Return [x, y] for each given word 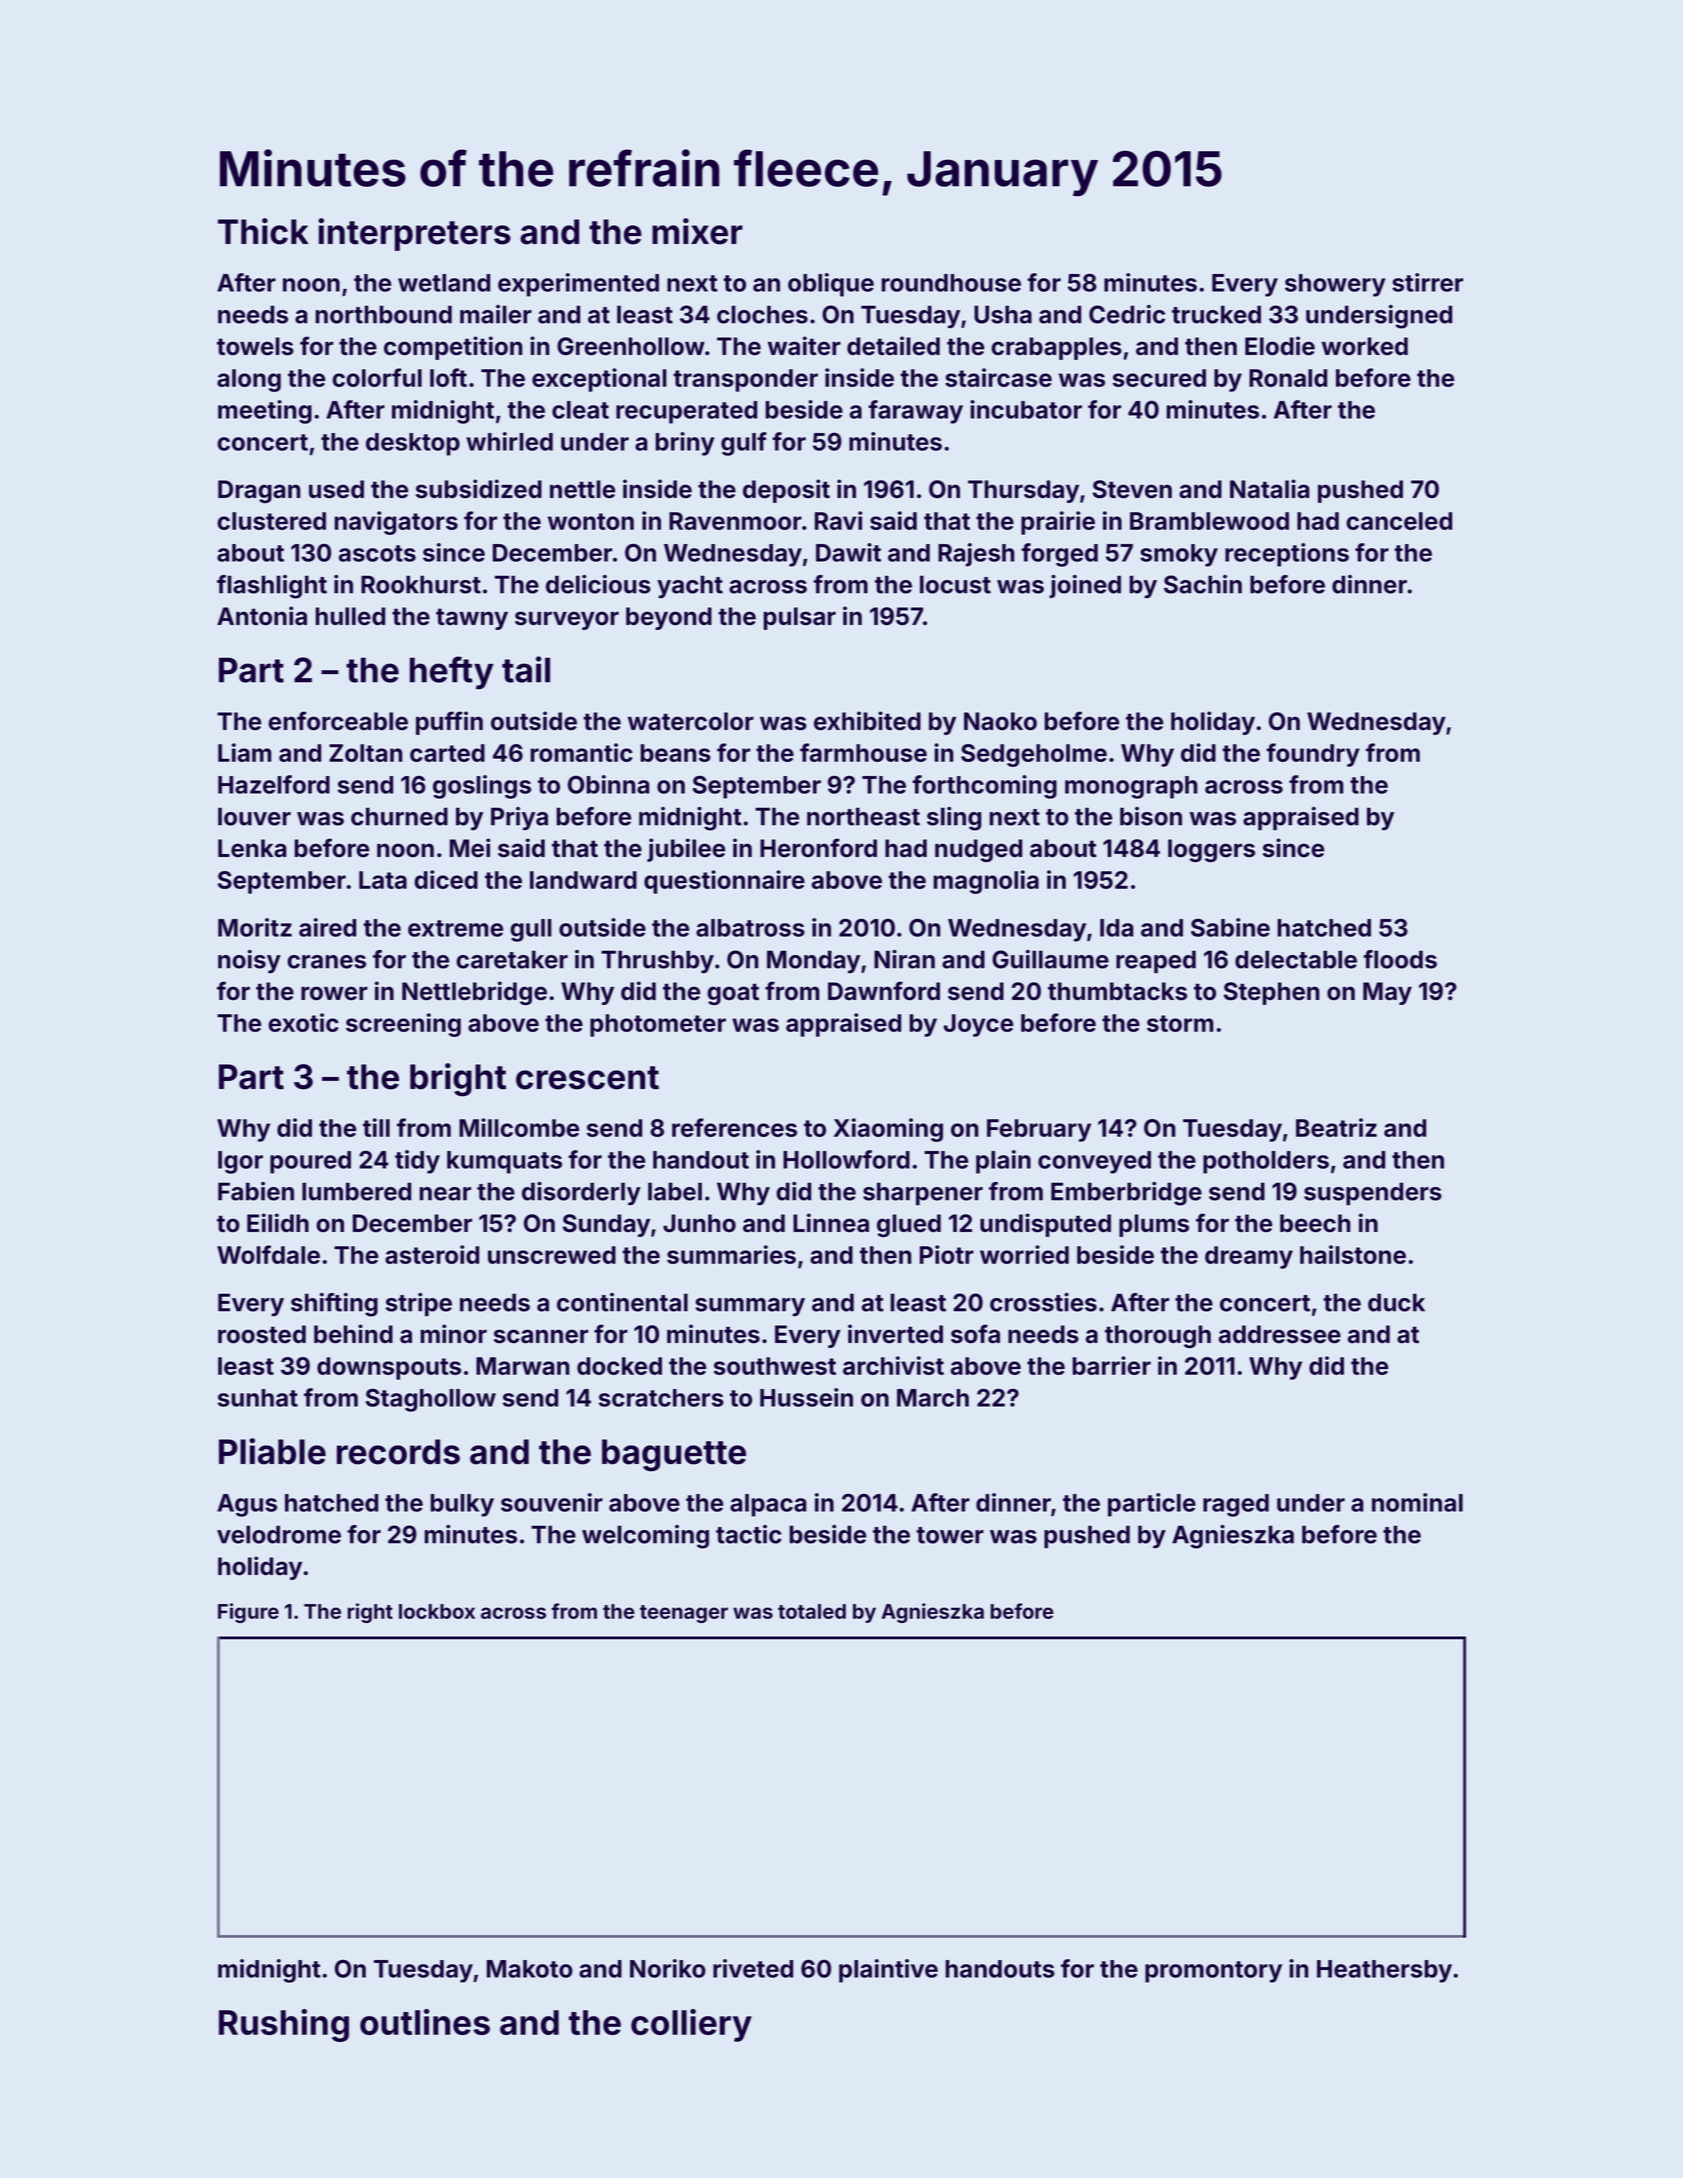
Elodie [1280, 346]
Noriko [668, 1968]
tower [950, 1535]
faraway [915, 412]
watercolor [691, 721]
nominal [1417, 1502]
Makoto [530, 1969]
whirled [509, 441]
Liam [244, 752]
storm [1180, 1023]
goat [733, 994]
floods [1400, 959]
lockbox [437, 1611]
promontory [1213, 1972]
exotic [303, 1022]
